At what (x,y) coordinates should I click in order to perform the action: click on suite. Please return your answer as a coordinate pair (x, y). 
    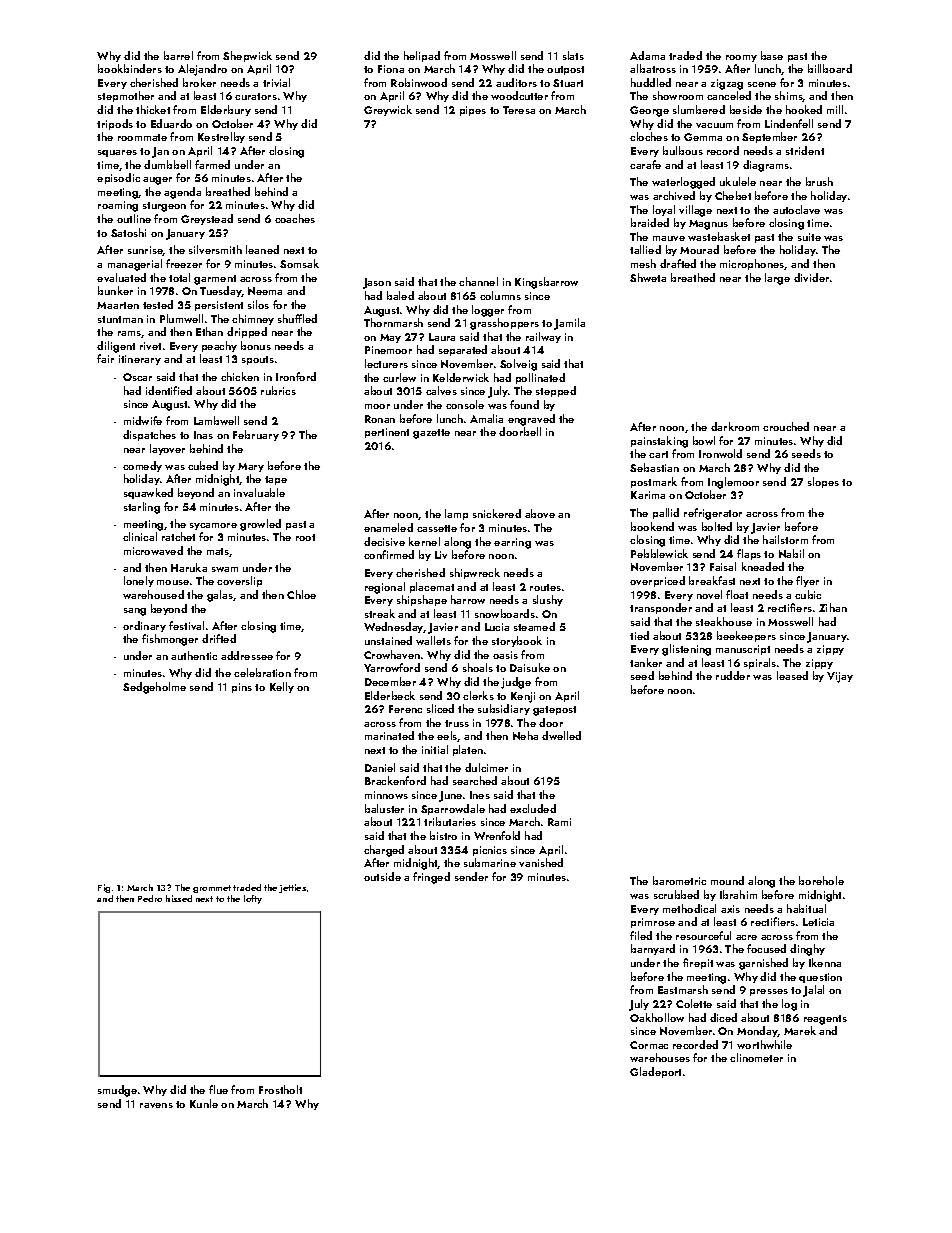
    Looking at the image, I should click on (809, 237).
